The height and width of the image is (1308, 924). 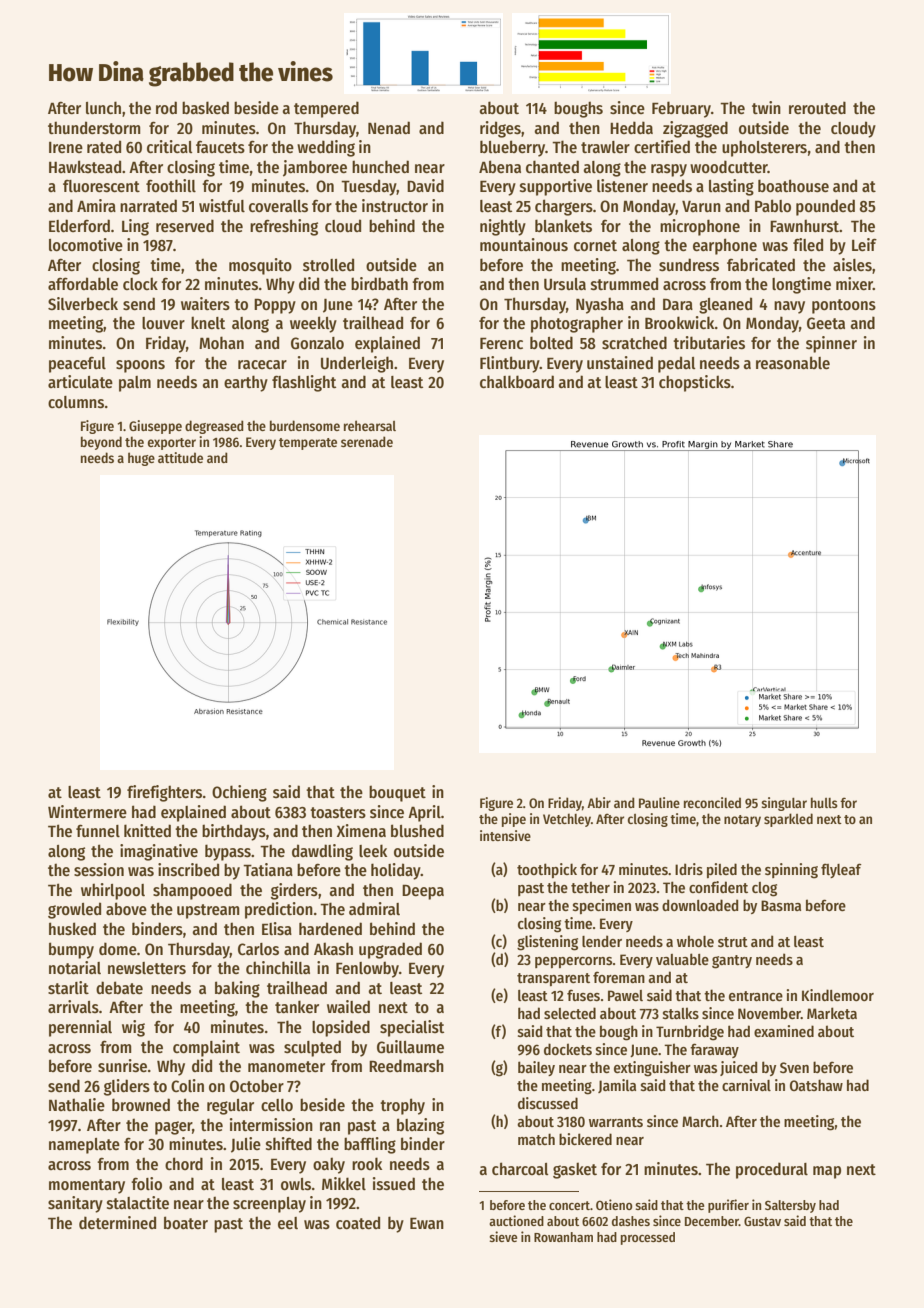 I want to click on sanitary, so click(x=75, y=1204).
